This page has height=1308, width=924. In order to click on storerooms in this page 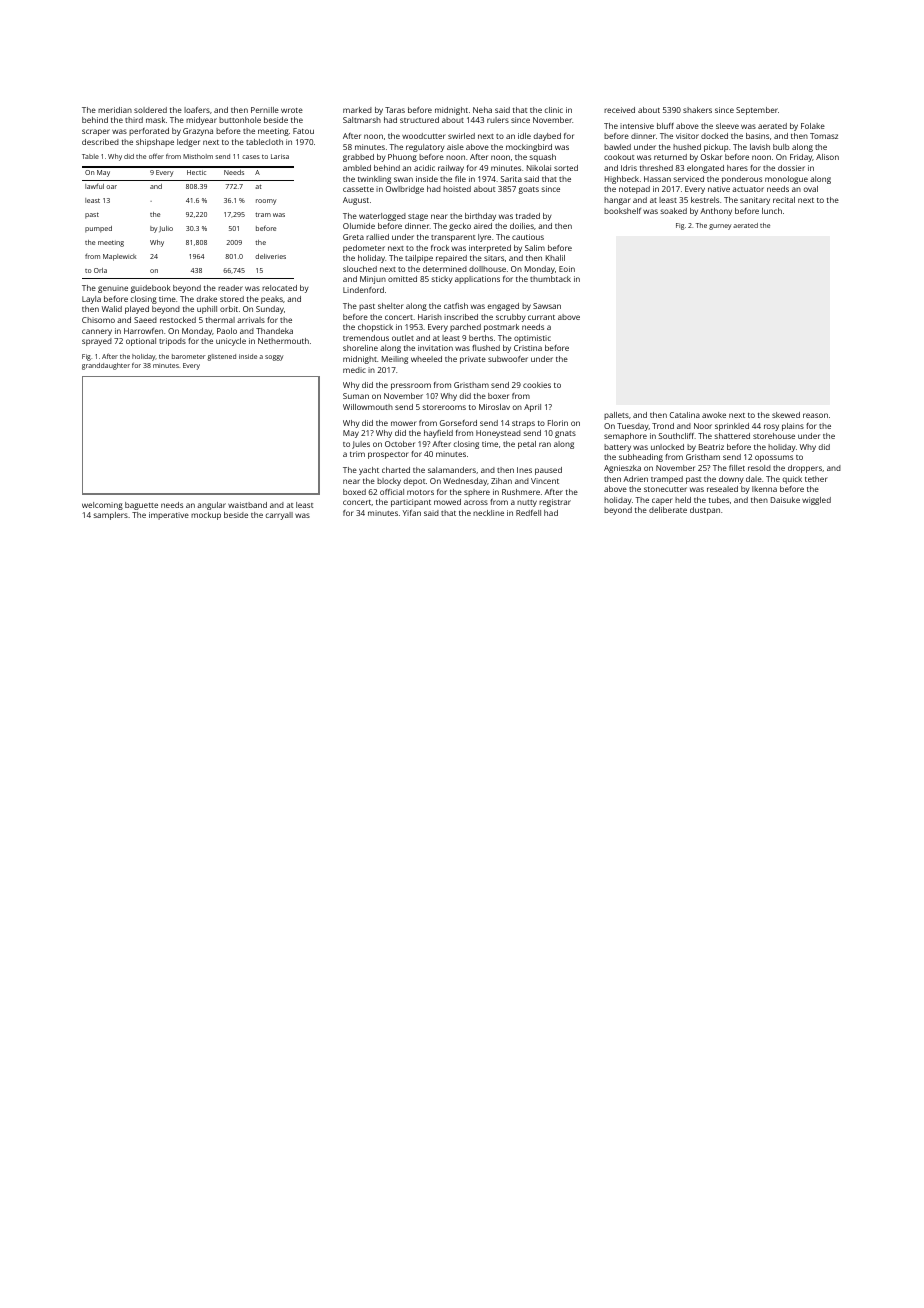, I will do `click(444, 407)`.
